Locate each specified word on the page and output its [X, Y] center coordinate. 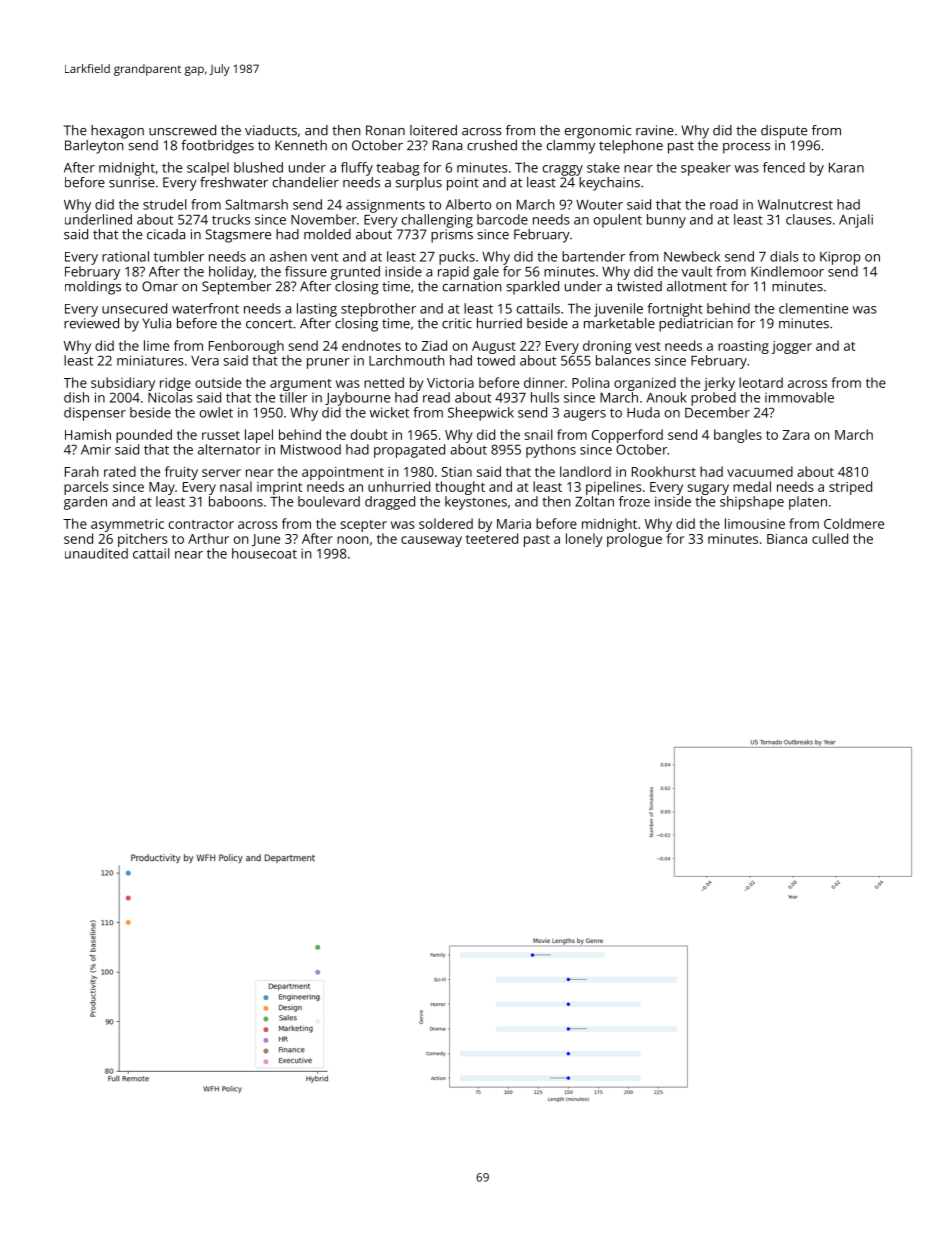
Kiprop [840, 258]
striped [850, 488]
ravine [655, 130]
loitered [433, 130]
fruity [181, 473]
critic [457, 323]
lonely [584, 540]
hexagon [117, 132]
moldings [93, 288]
